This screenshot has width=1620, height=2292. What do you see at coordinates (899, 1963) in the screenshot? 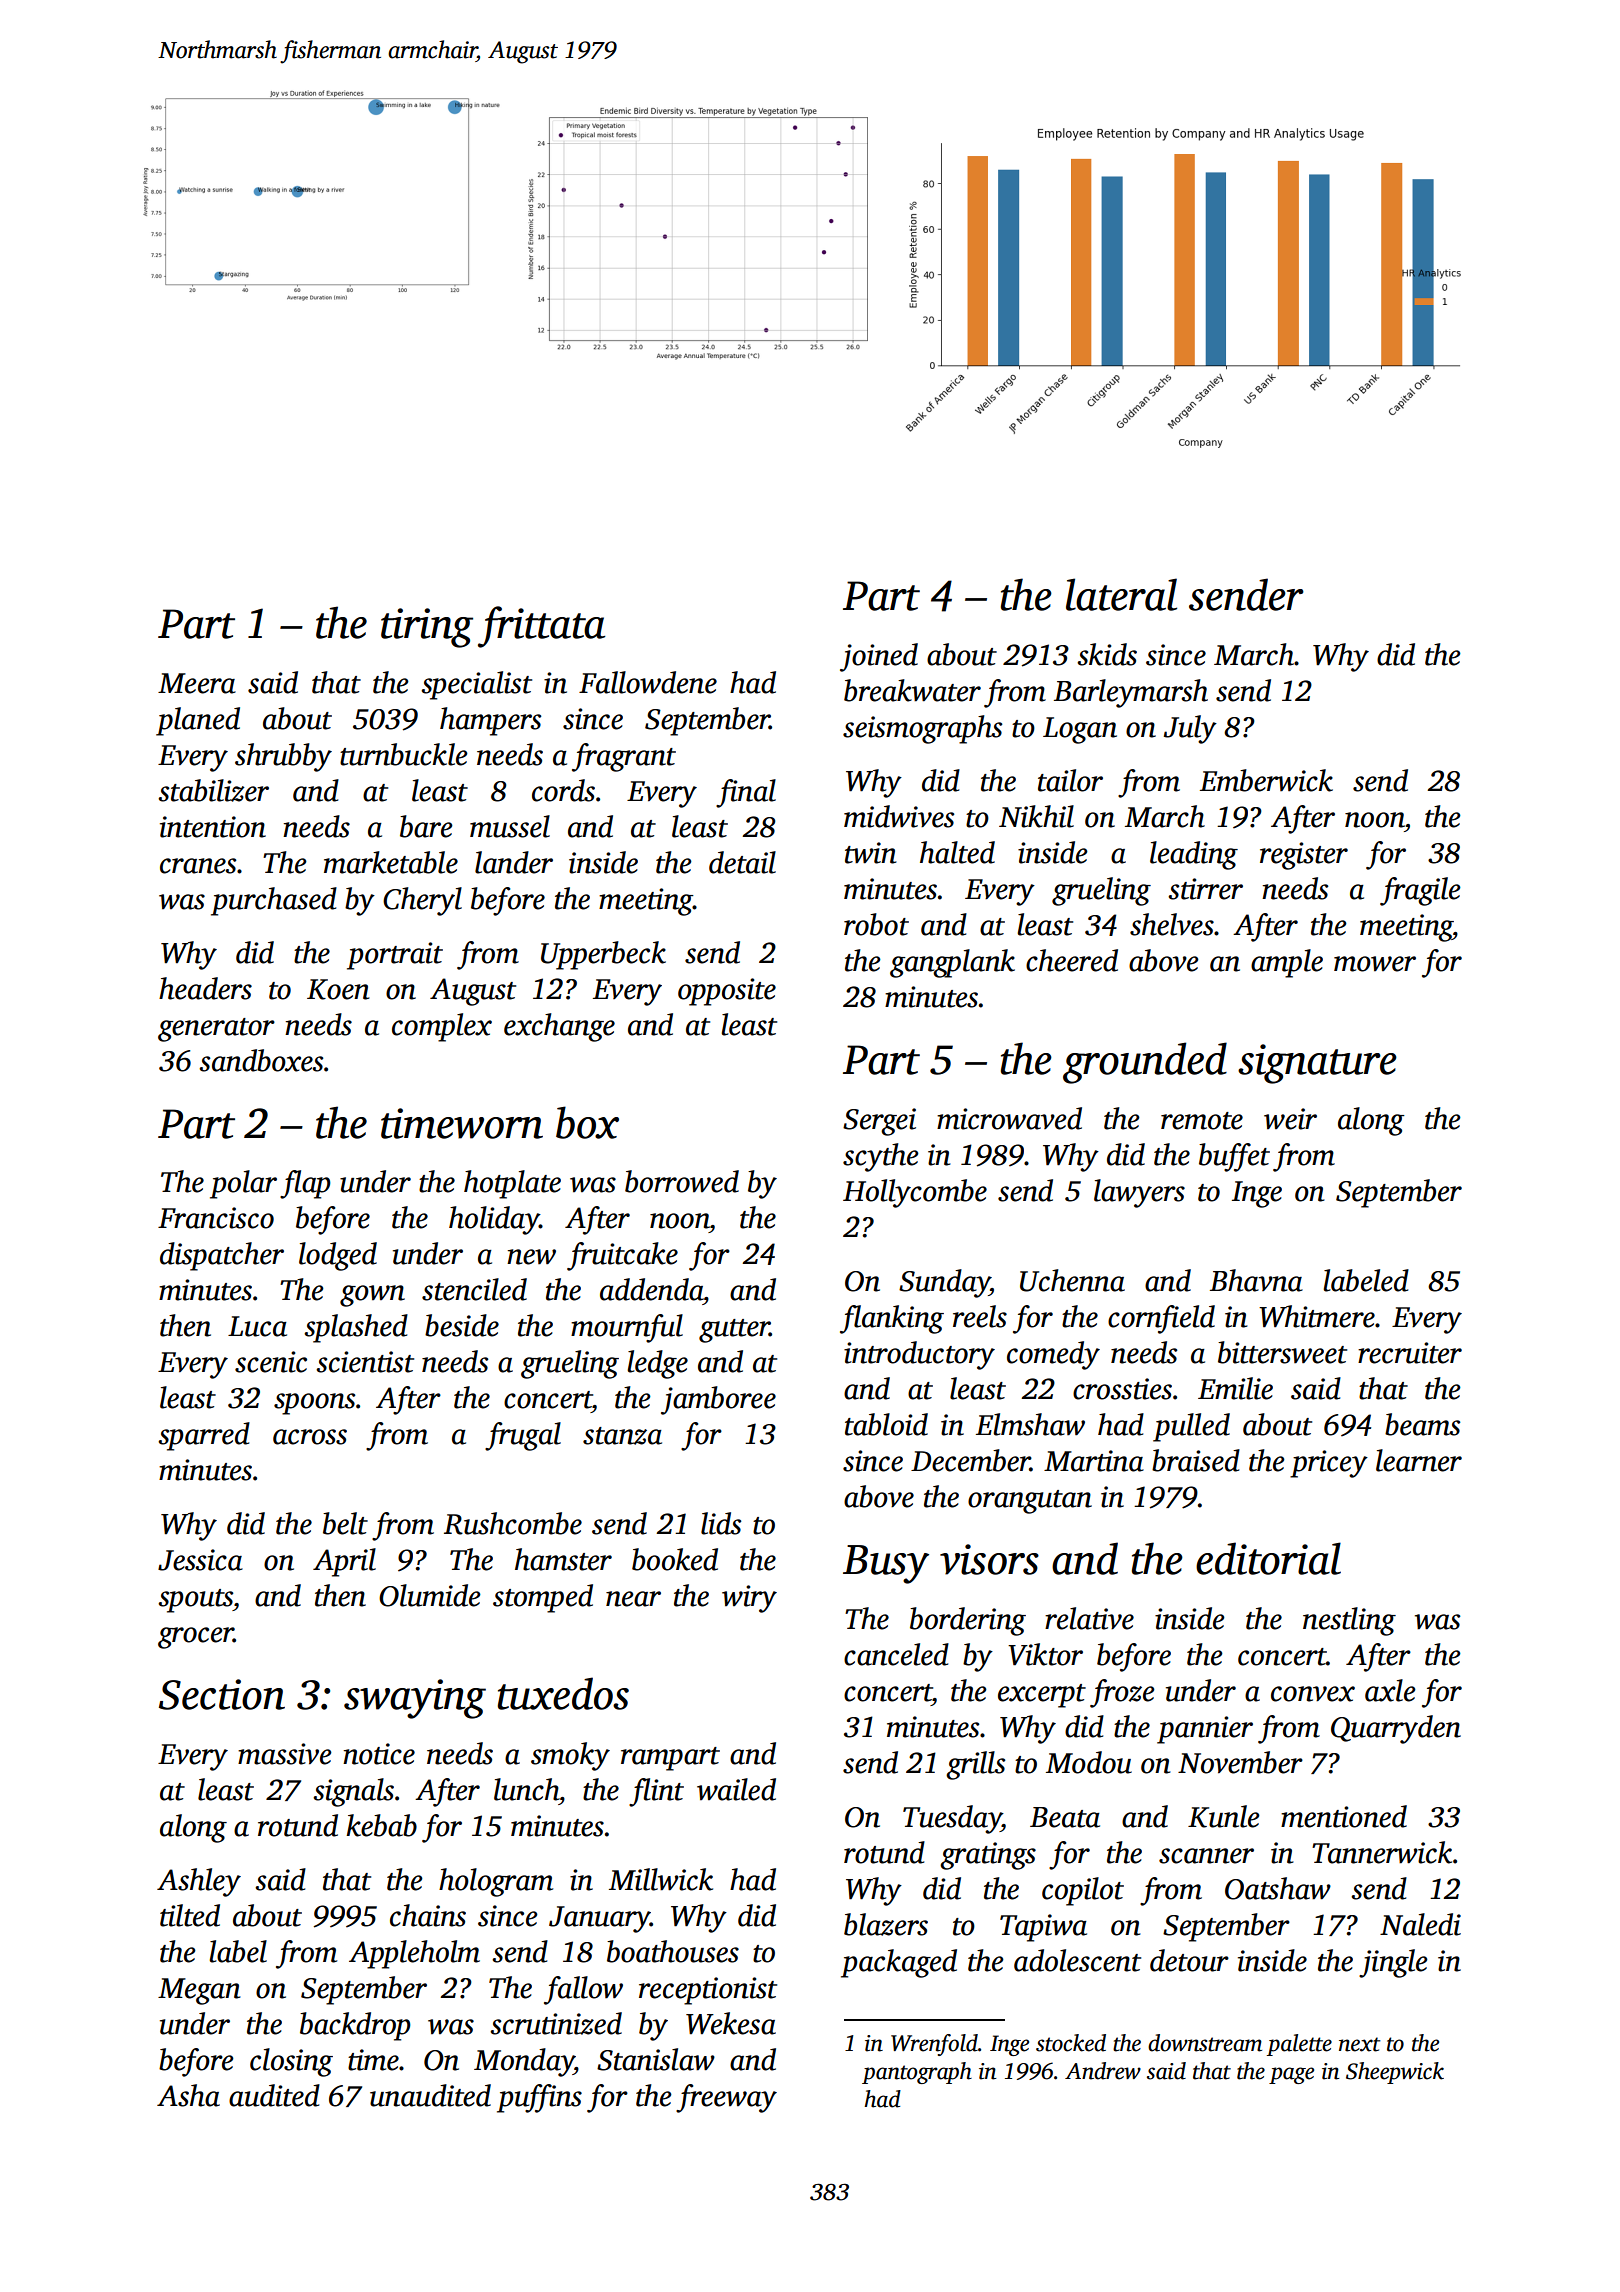
I see `packaged` at bounding box center [899, 1963].
